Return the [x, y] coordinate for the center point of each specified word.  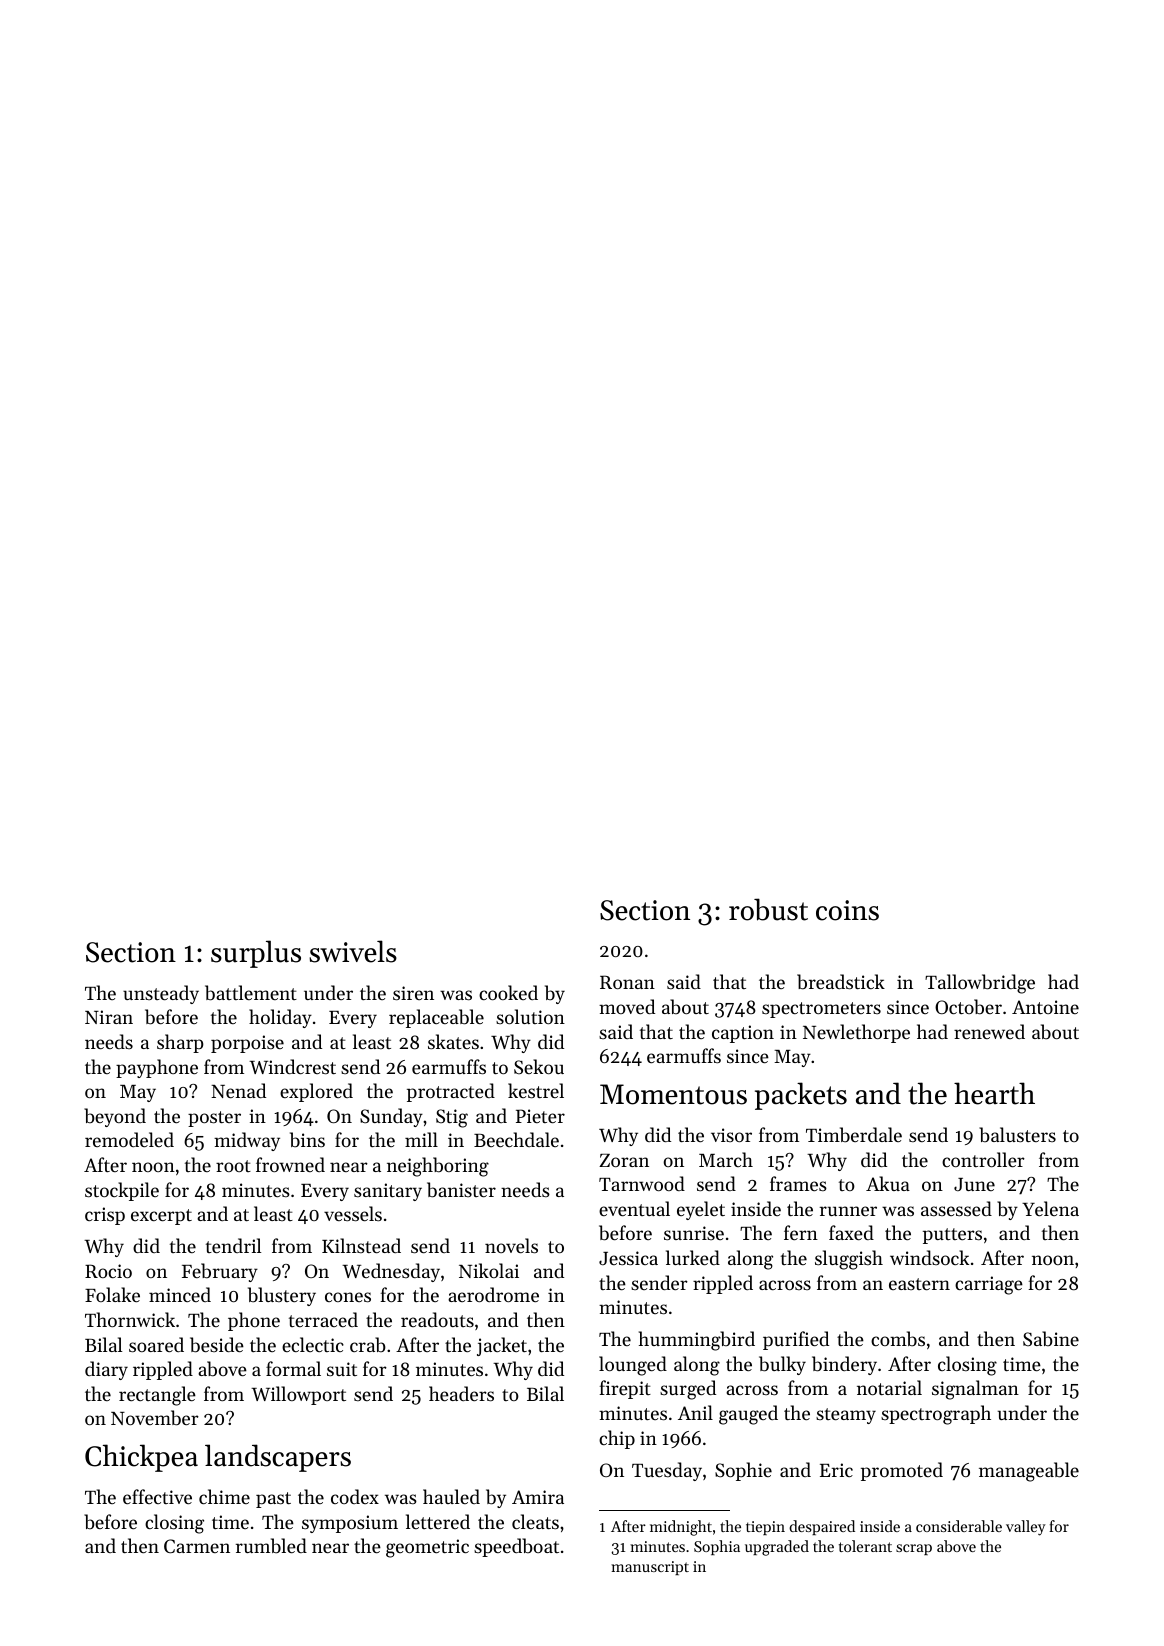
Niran [109, 1017]
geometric [427, 1548]
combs [898, 1339]
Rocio [108, 1271]
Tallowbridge [980, 984]
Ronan [627, 982]
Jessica [628, 1258]
